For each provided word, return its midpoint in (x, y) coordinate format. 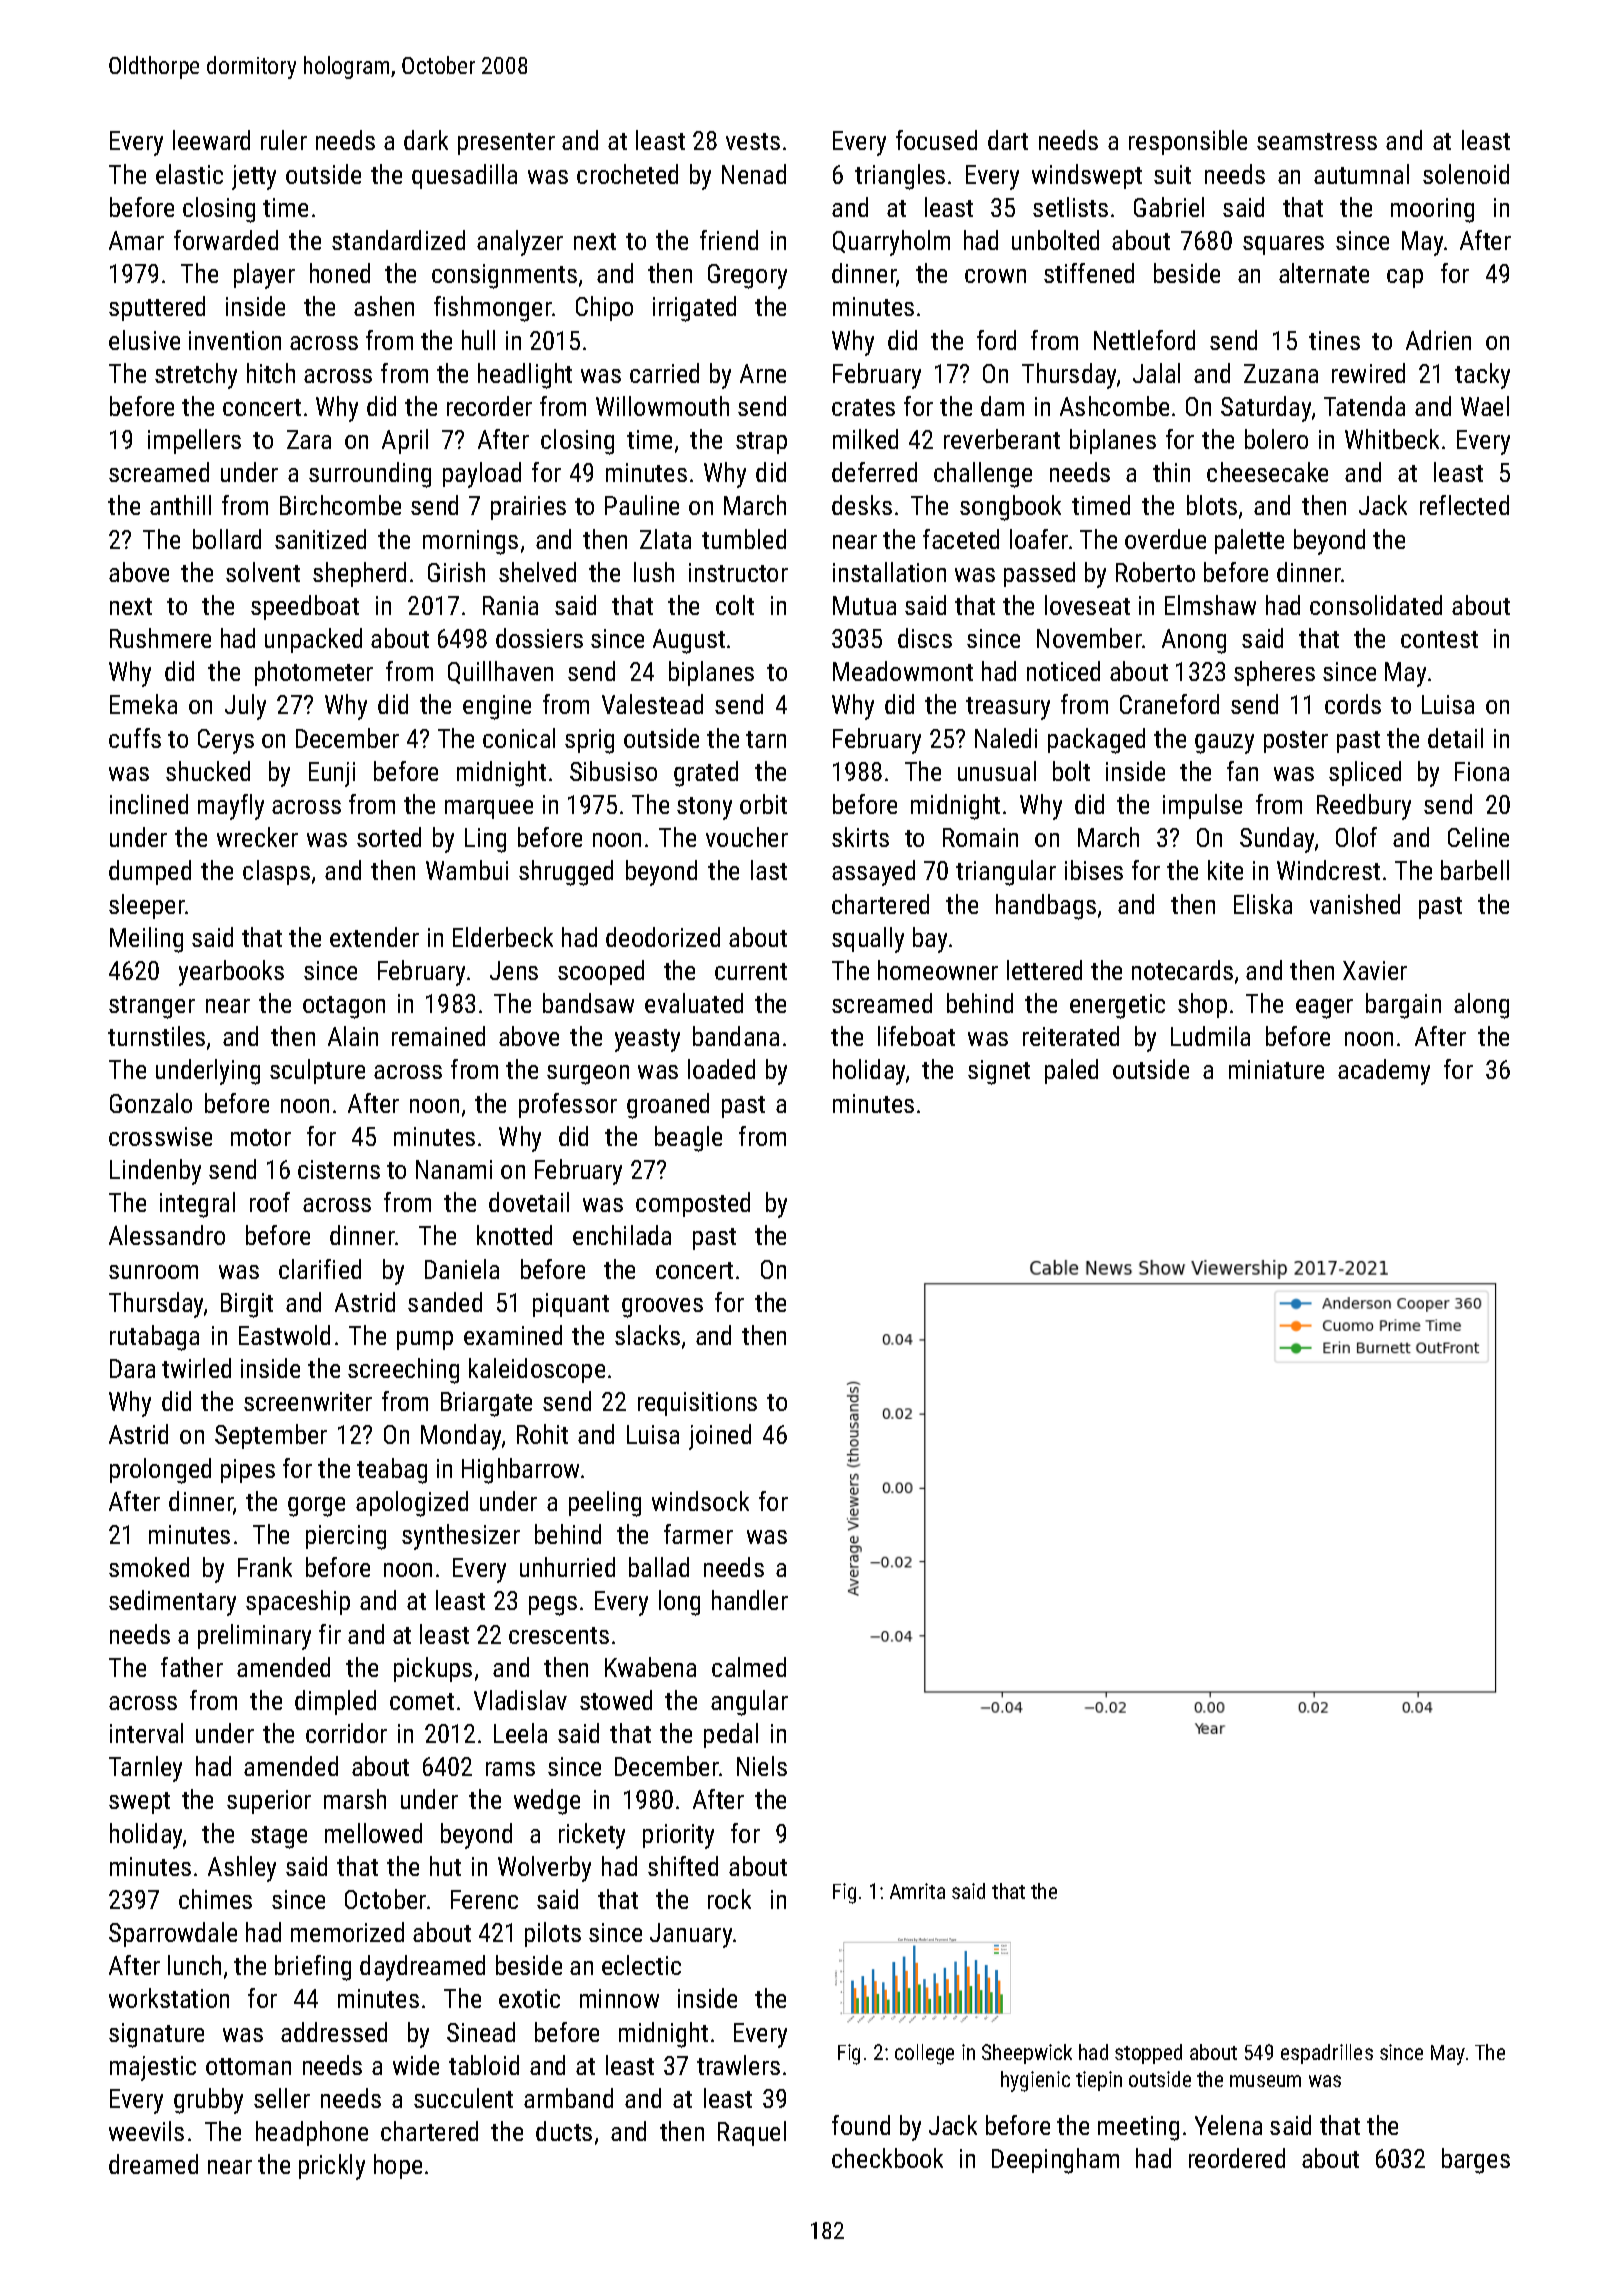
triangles (900, 177)
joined (720, 1437)
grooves (662, 1308)
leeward (211, 140)
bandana (736, 1036)
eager (1324, 1009)
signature (156, 2035)
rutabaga (154, 1338)
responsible (1188, 142)
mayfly (231, 807)
